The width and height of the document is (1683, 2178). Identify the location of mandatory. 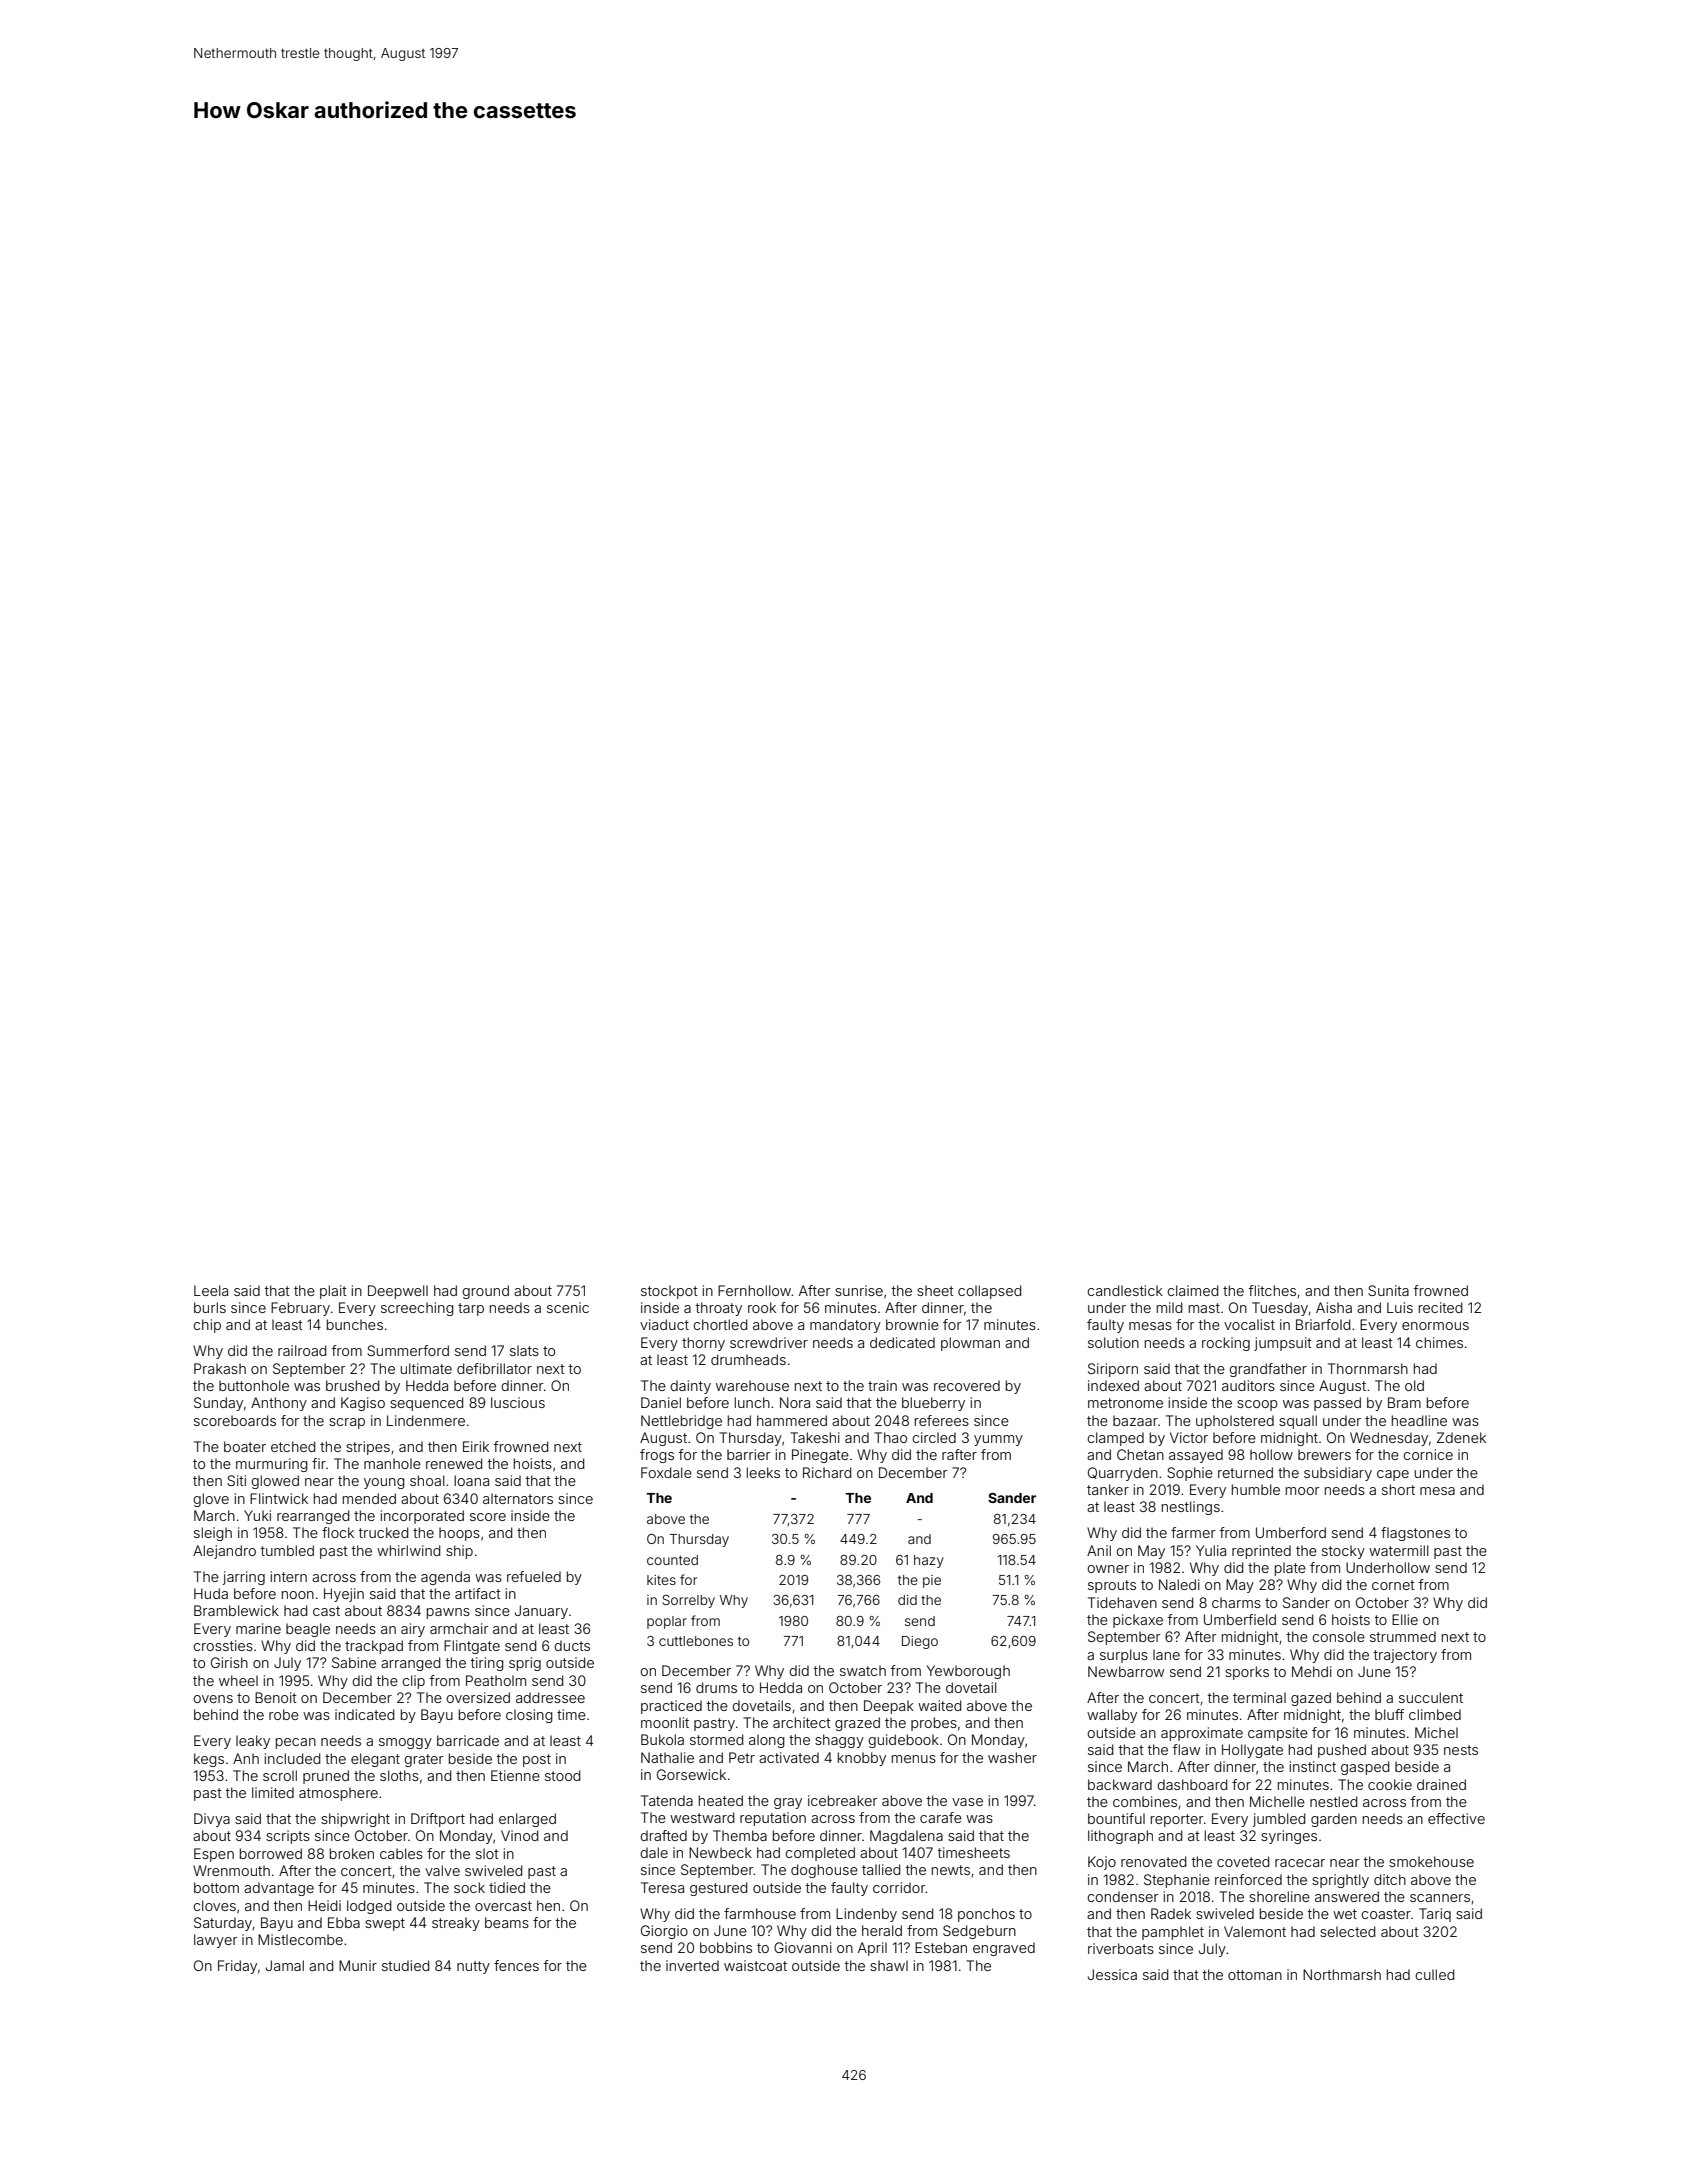
(845, 1326).
